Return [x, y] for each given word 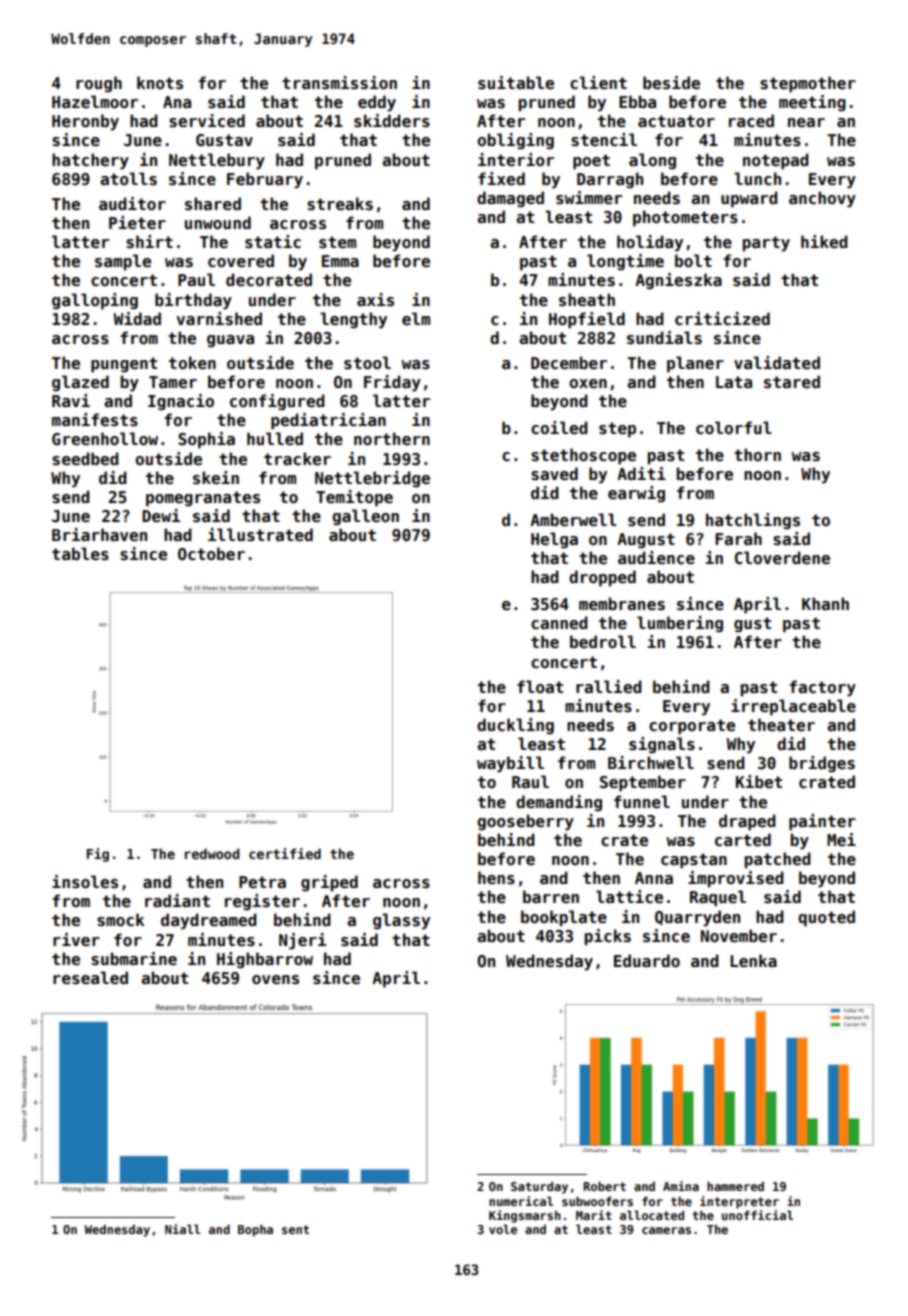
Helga [554, 540]
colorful [734, 428]
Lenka [753, 961]
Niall [182, 1229]
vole [503, 1229]
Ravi [71, 400]
